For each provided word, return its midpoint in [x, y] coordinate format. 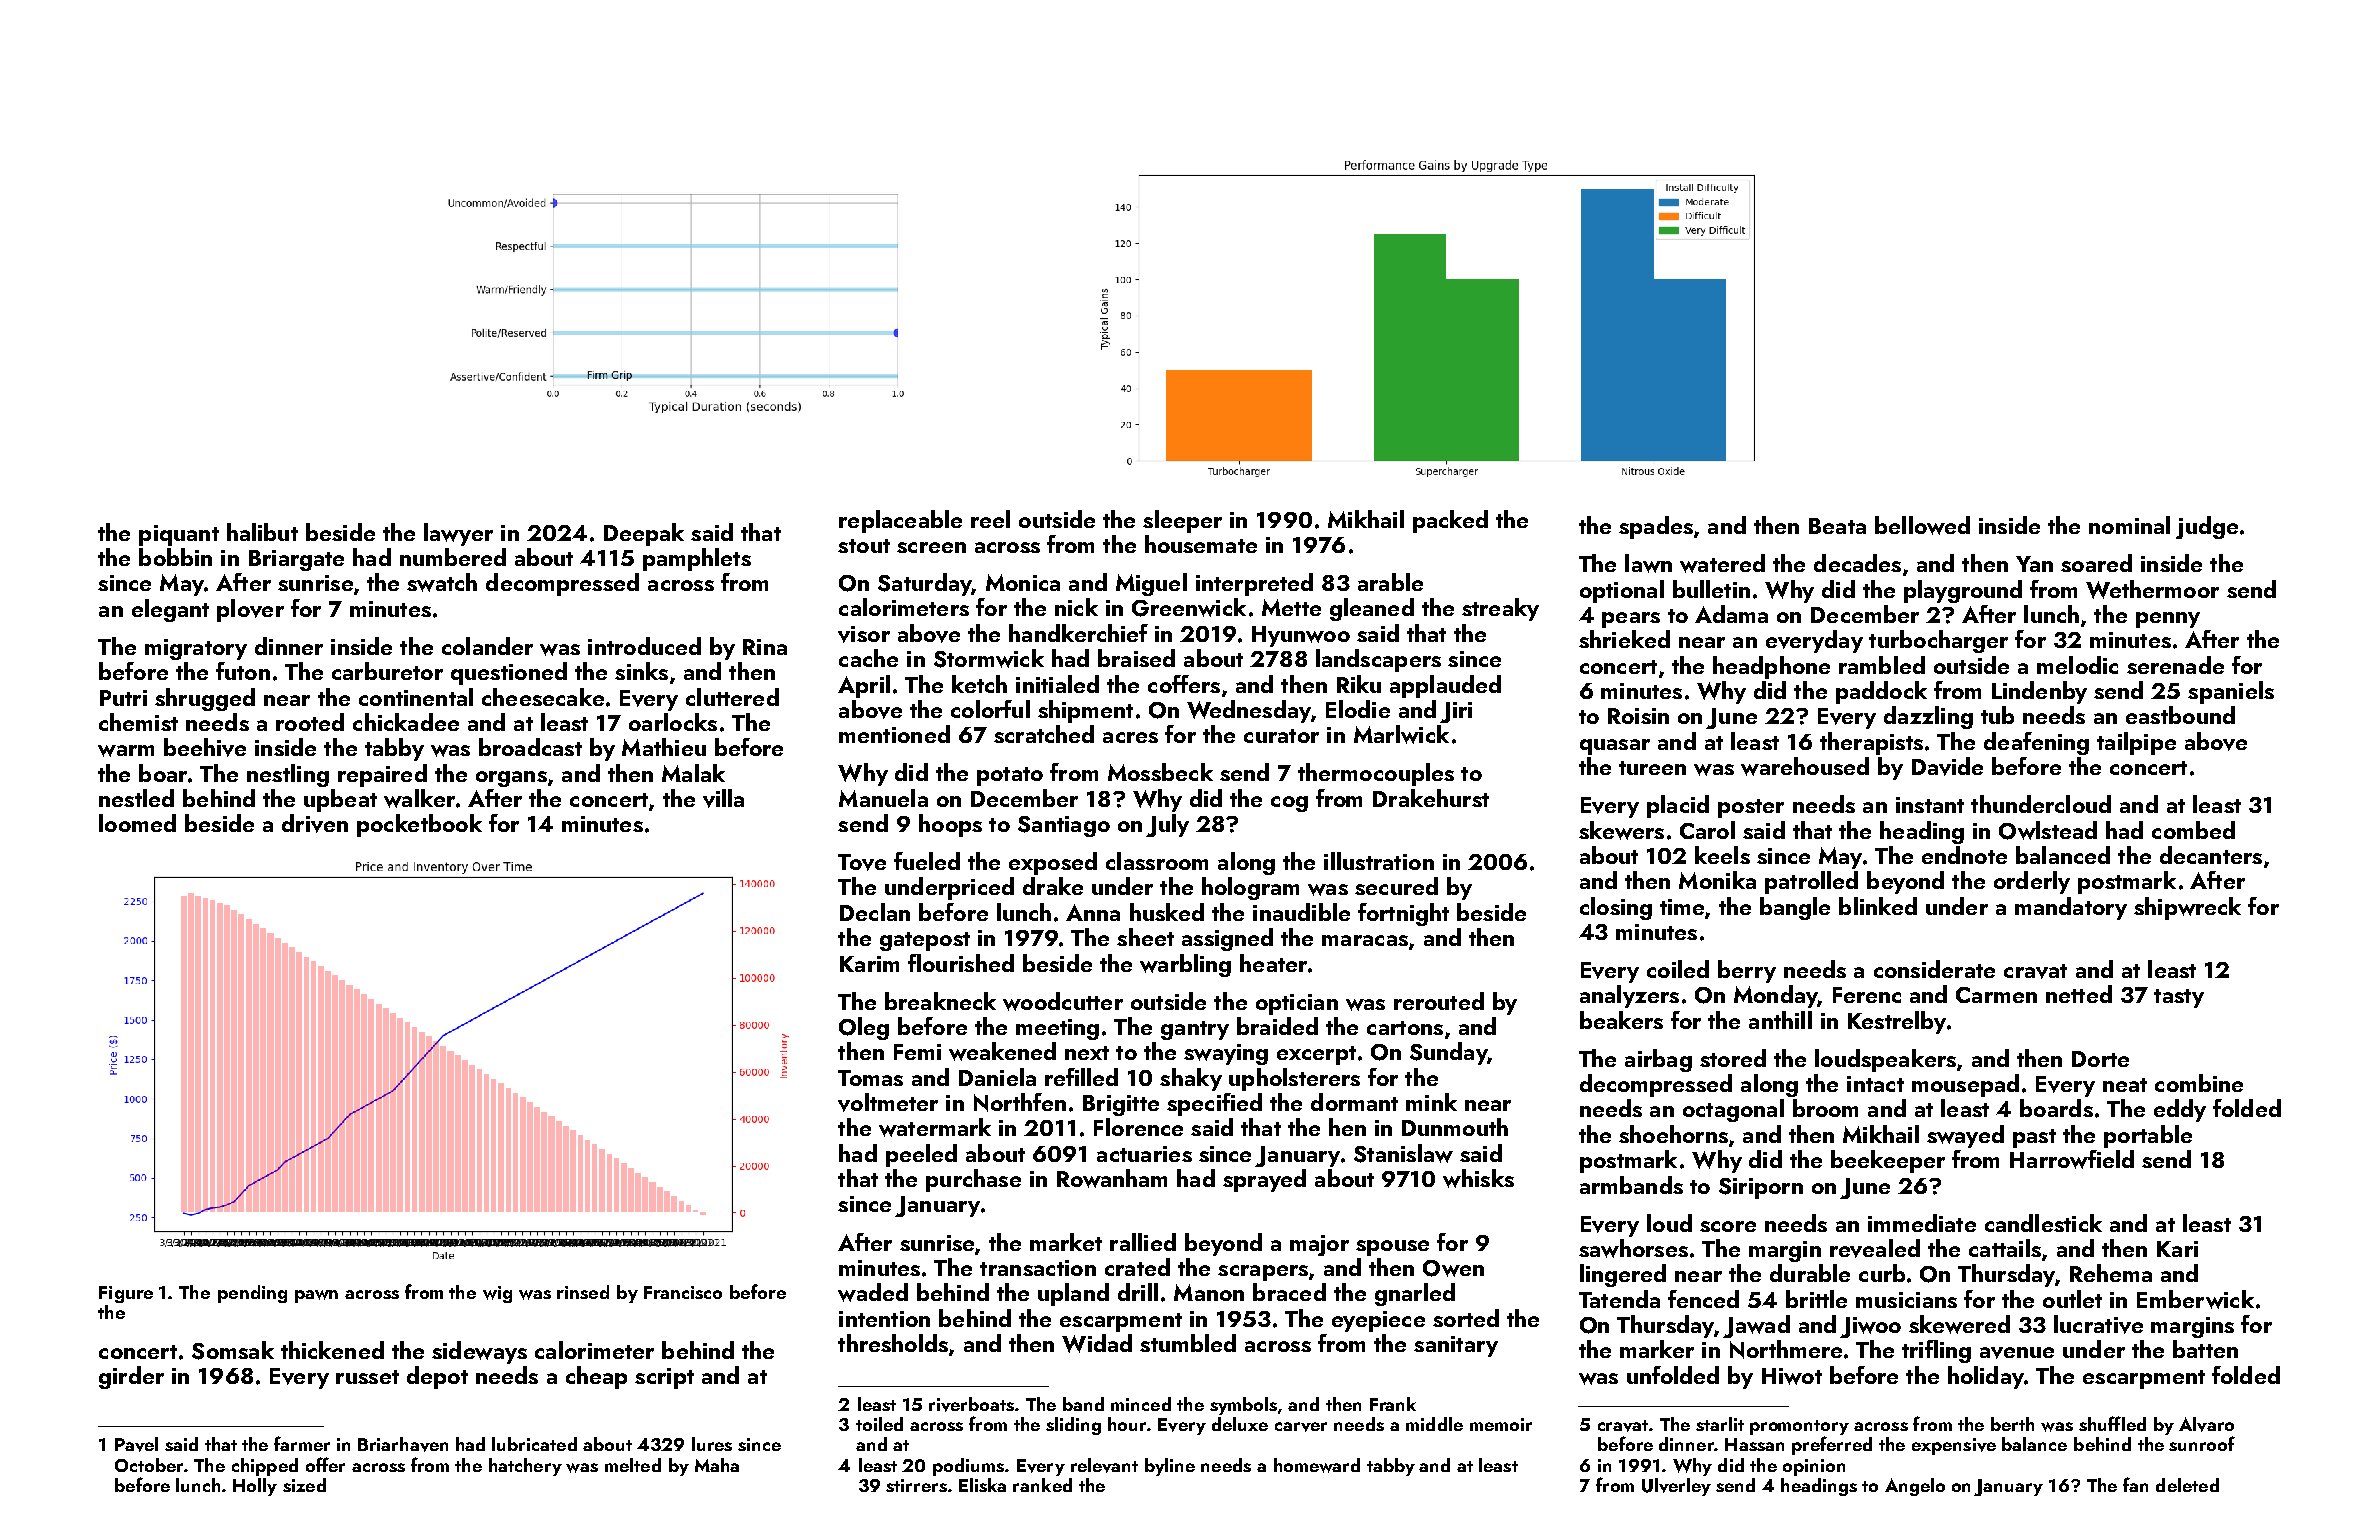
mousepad [1965, 1085]
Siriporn [1761, 1188]
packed [1450, 521]
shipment [1085, 711]
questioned [509, 673]
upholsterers [1294, 1079]
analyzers [1629, 996]
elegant [170, 610]
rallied [1143, 1242]
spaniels [2231, 692]
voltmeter [888, 1102]
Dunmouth [1455, 1127]
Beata [1837, 526]
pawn [316, 1296]
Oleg [864, 1028]
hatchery [525, 1467]
